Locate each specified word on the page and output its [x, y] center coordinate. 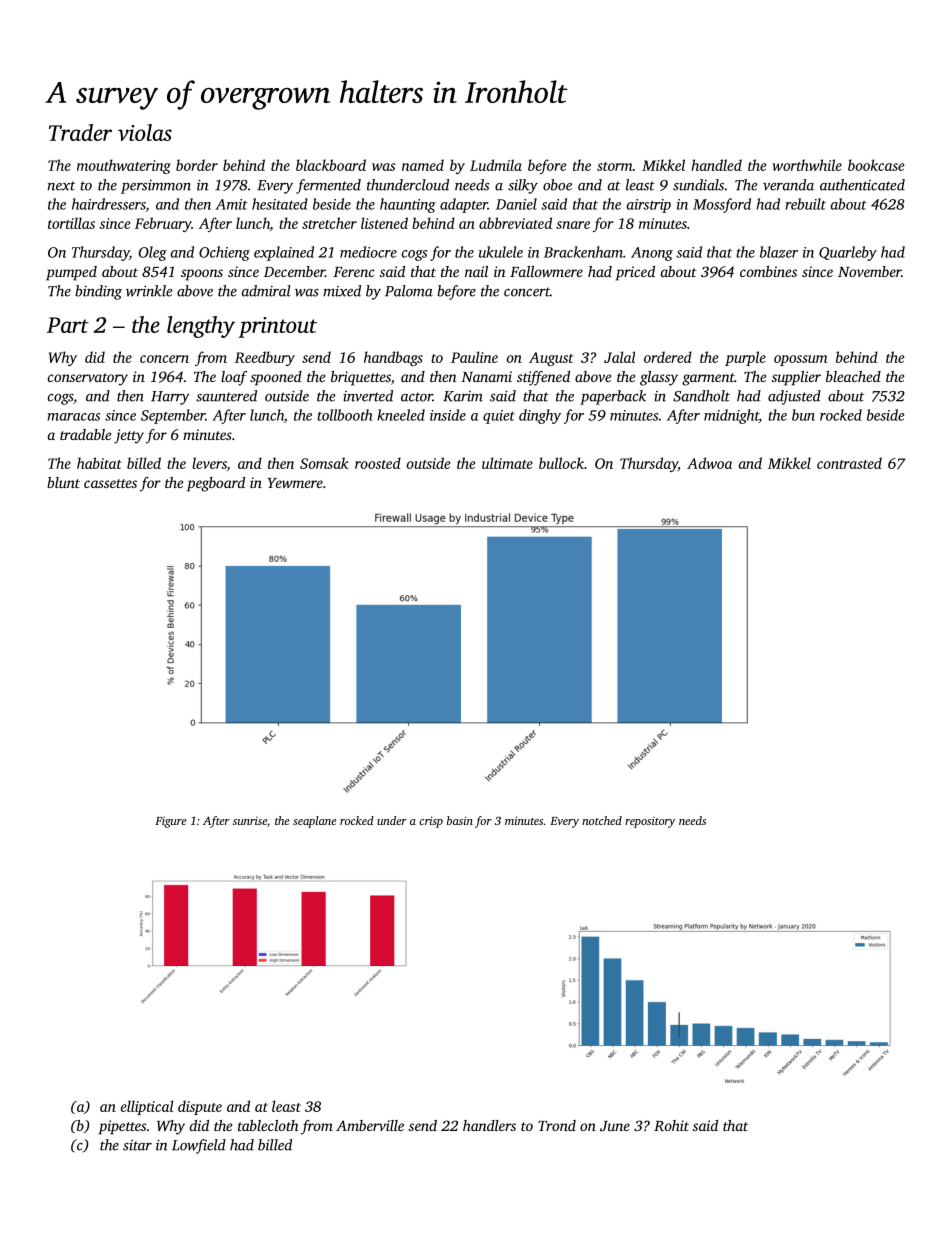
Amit [231, 204]
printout [277, 327]
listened [384, 223]
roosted [378, 463]
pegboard [216, 484]
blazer [779, 252]
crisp [431, 822]
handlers [489, 1125]
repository [650, 822]
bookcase [876, 165]
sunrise [250, 821]
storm [615, 166]
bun [803, 415]
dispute [200, 1107]
